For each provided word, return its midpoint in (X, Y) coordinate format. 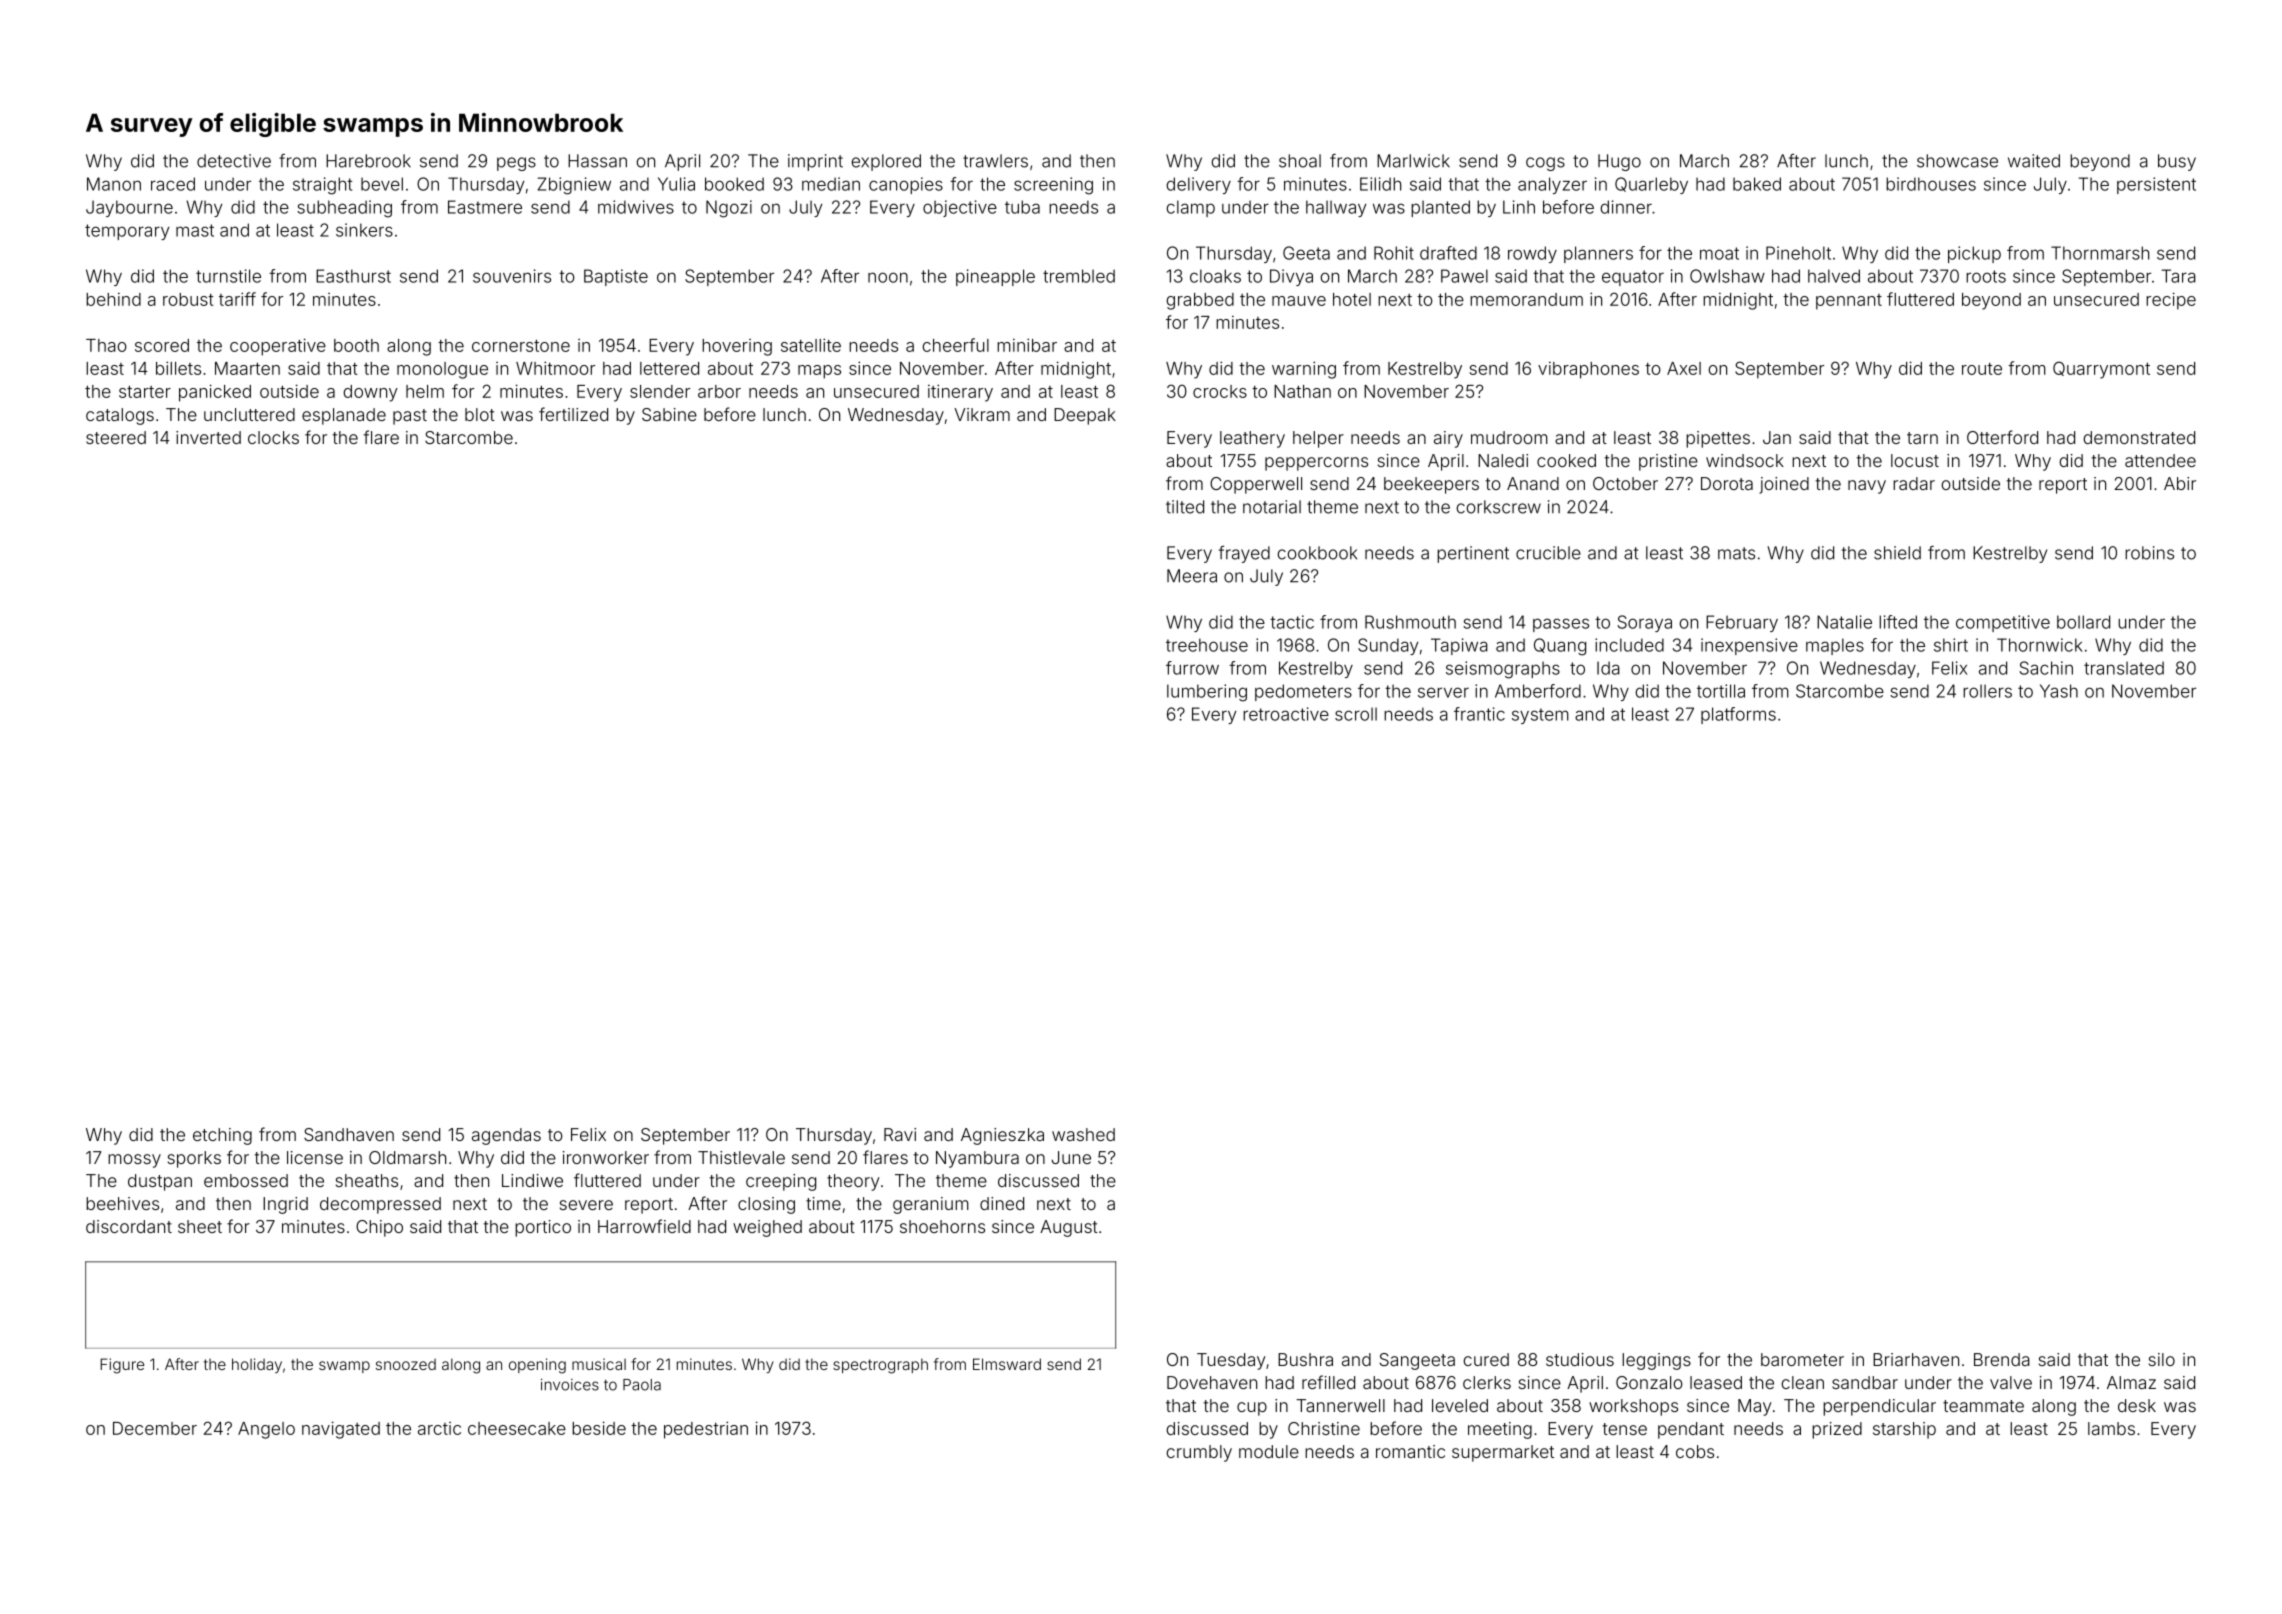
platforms (1738, 715)
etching (222, 1136)
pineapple (995, 277)
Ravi (900, 1134)
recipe (2171, 301)
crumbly (1199, 1453)
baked (1757, 184)
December (155, 1428)
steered (116, 437)
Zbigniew (574, 186)
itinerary (960, 393)
